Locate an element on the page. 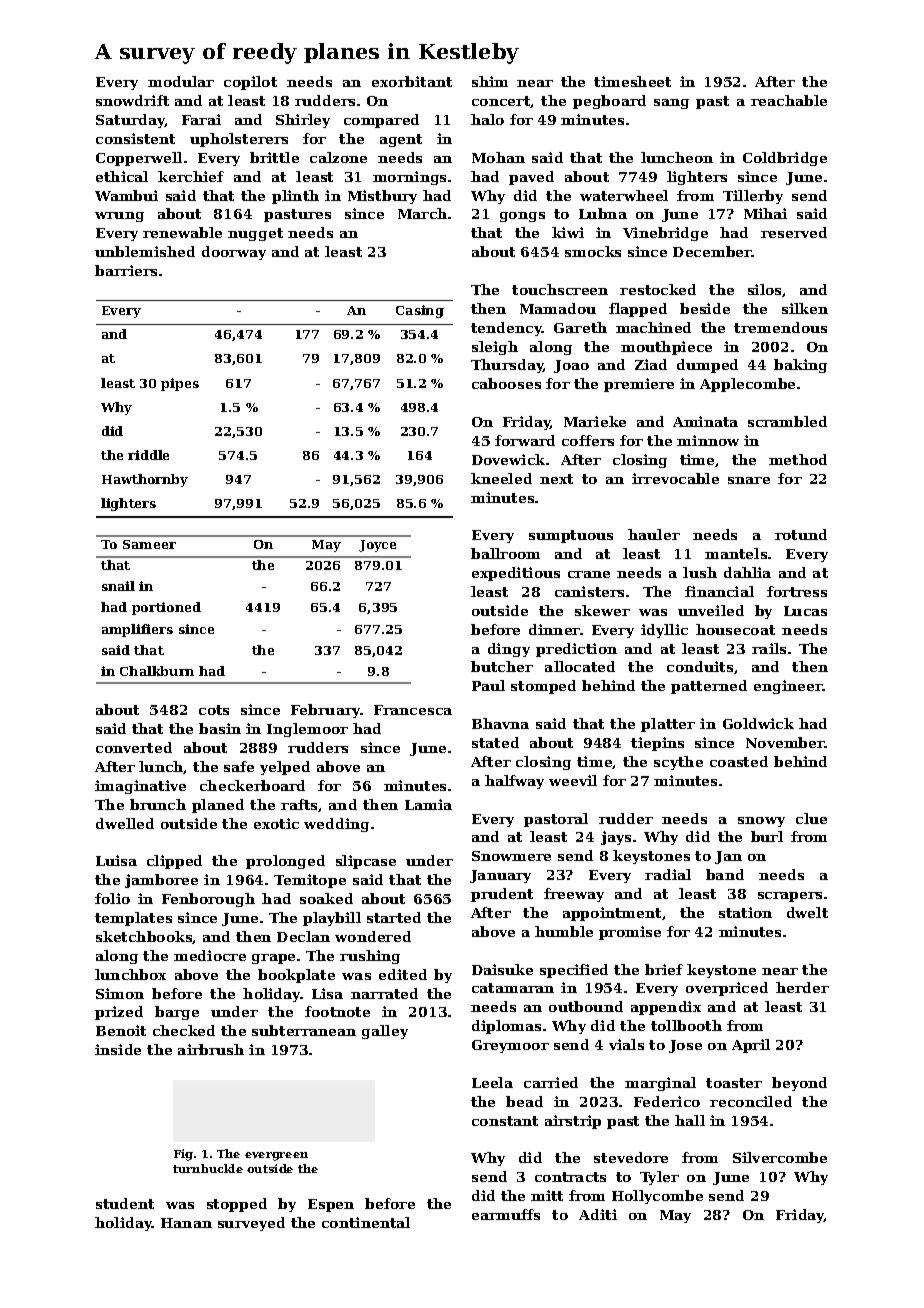 This document has width=924, height=1308. continental is located at coordinates (366, 1222).
